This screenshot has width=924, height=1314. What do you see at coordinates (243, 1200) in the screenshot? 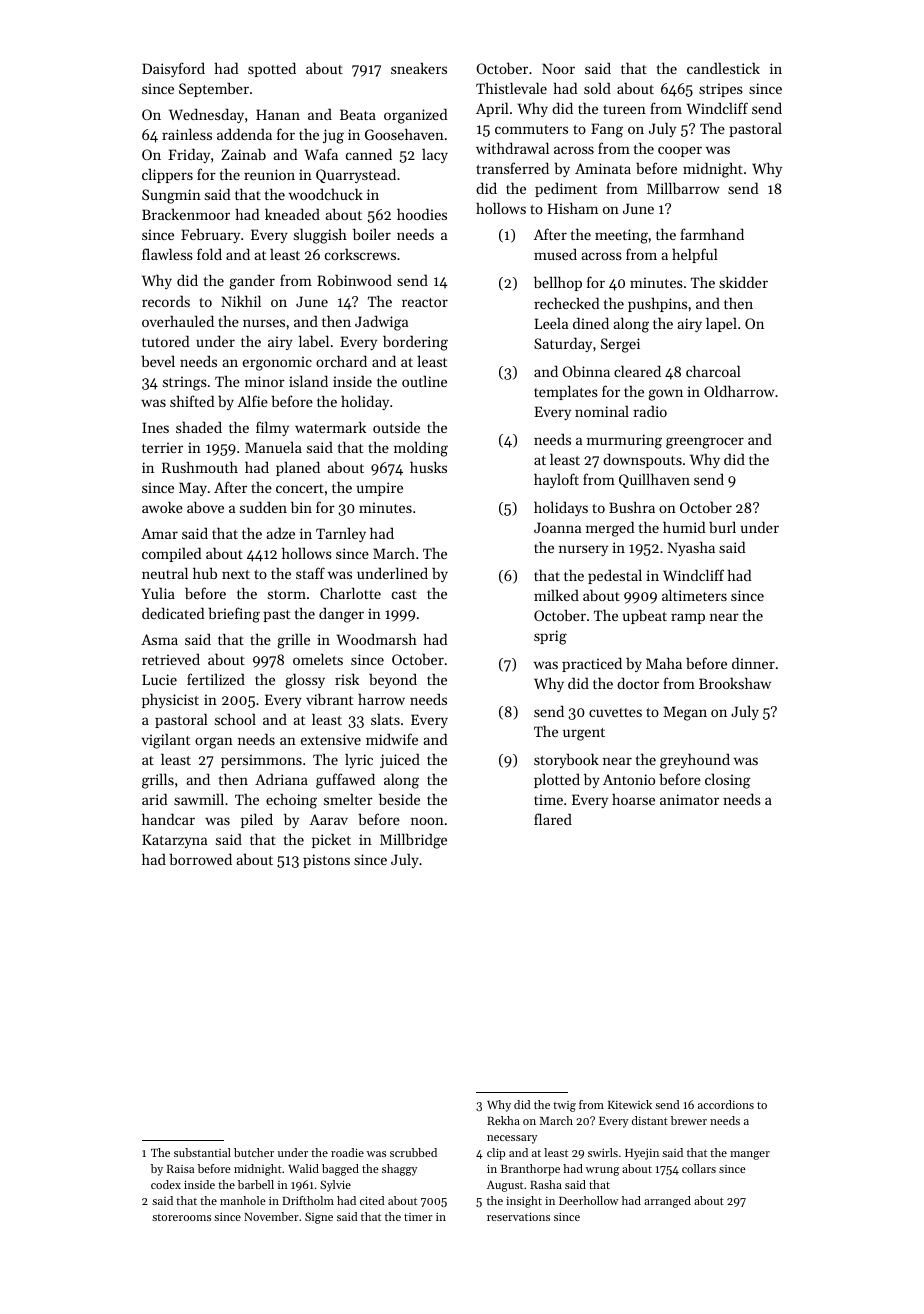
I see `manhole` at bounding box center [243, 1200].
